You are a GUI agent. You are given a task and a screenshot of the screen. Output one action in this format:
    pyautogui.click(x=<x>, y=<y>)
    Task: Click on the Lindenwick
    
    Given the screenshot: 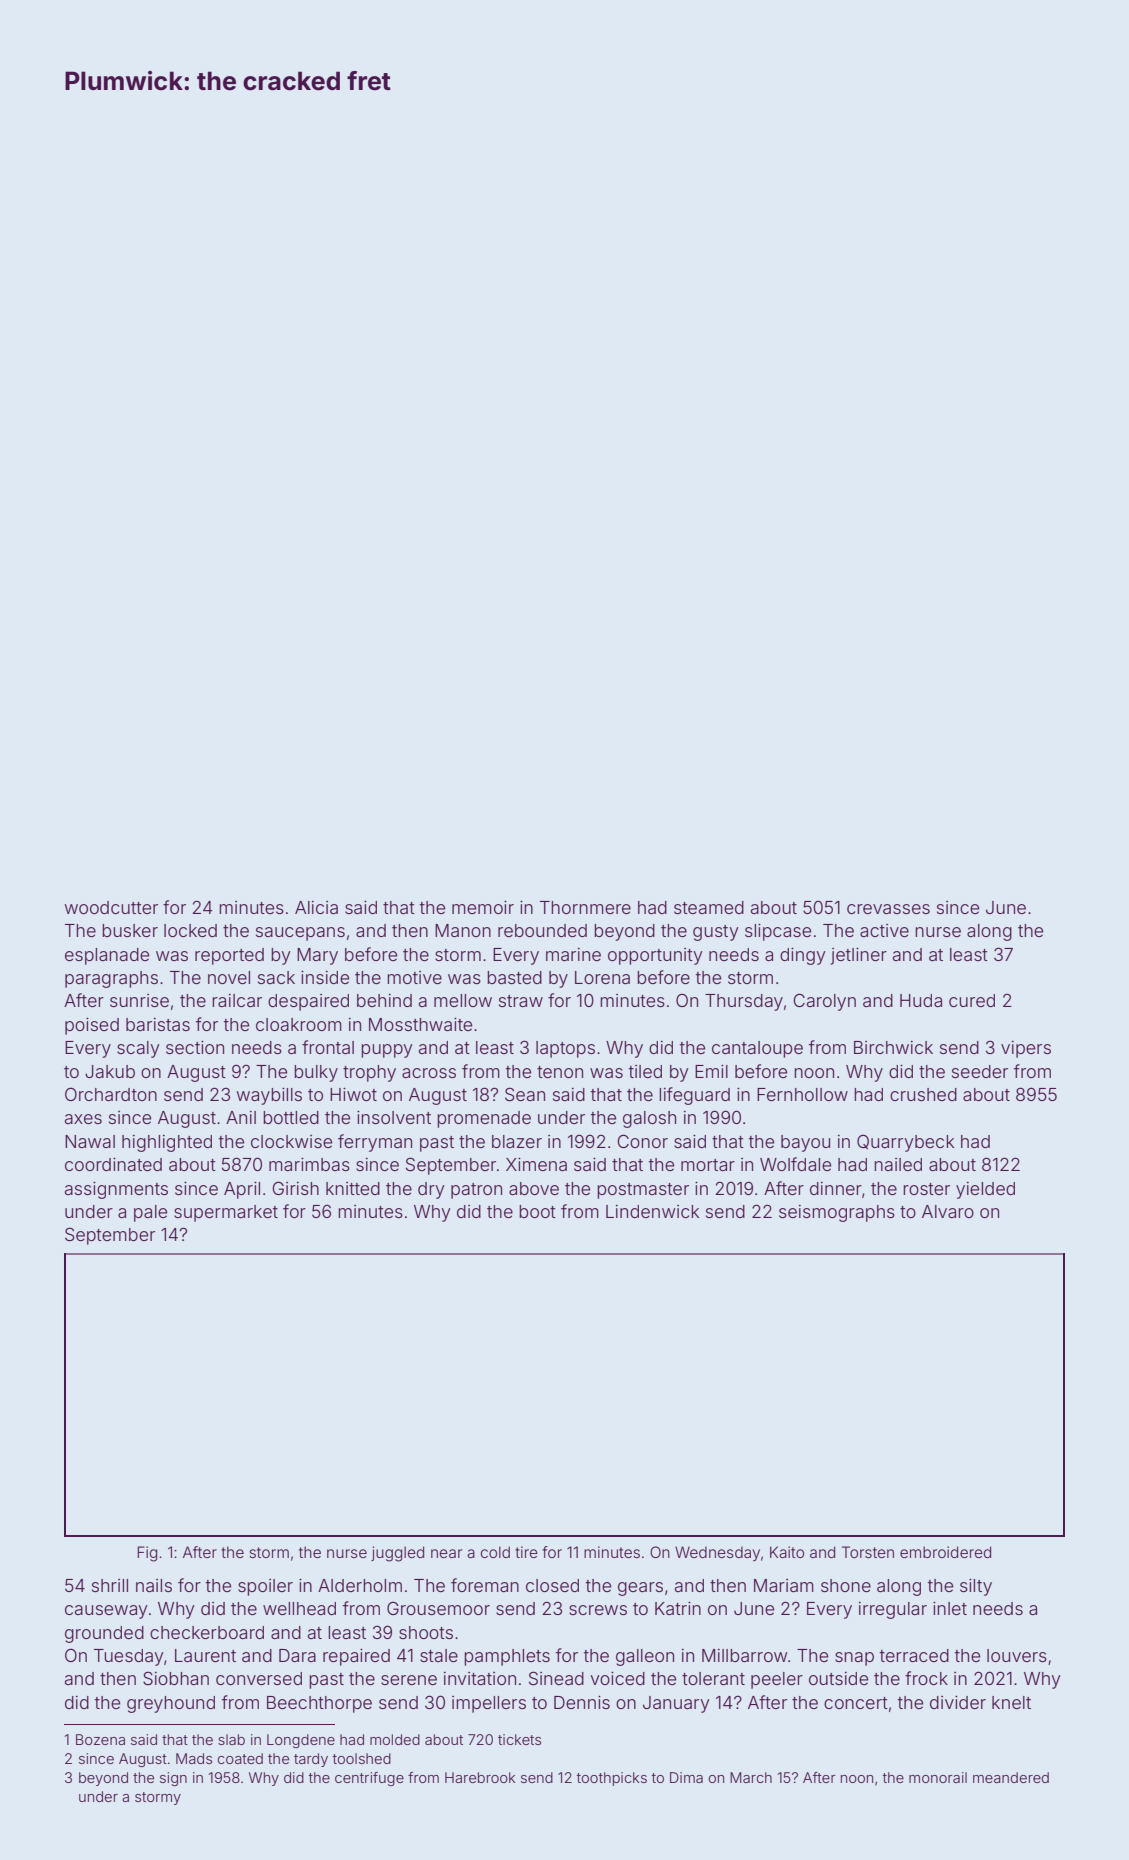 What is the action you would take?
    pyautogui.click(x=652, y=1211)
